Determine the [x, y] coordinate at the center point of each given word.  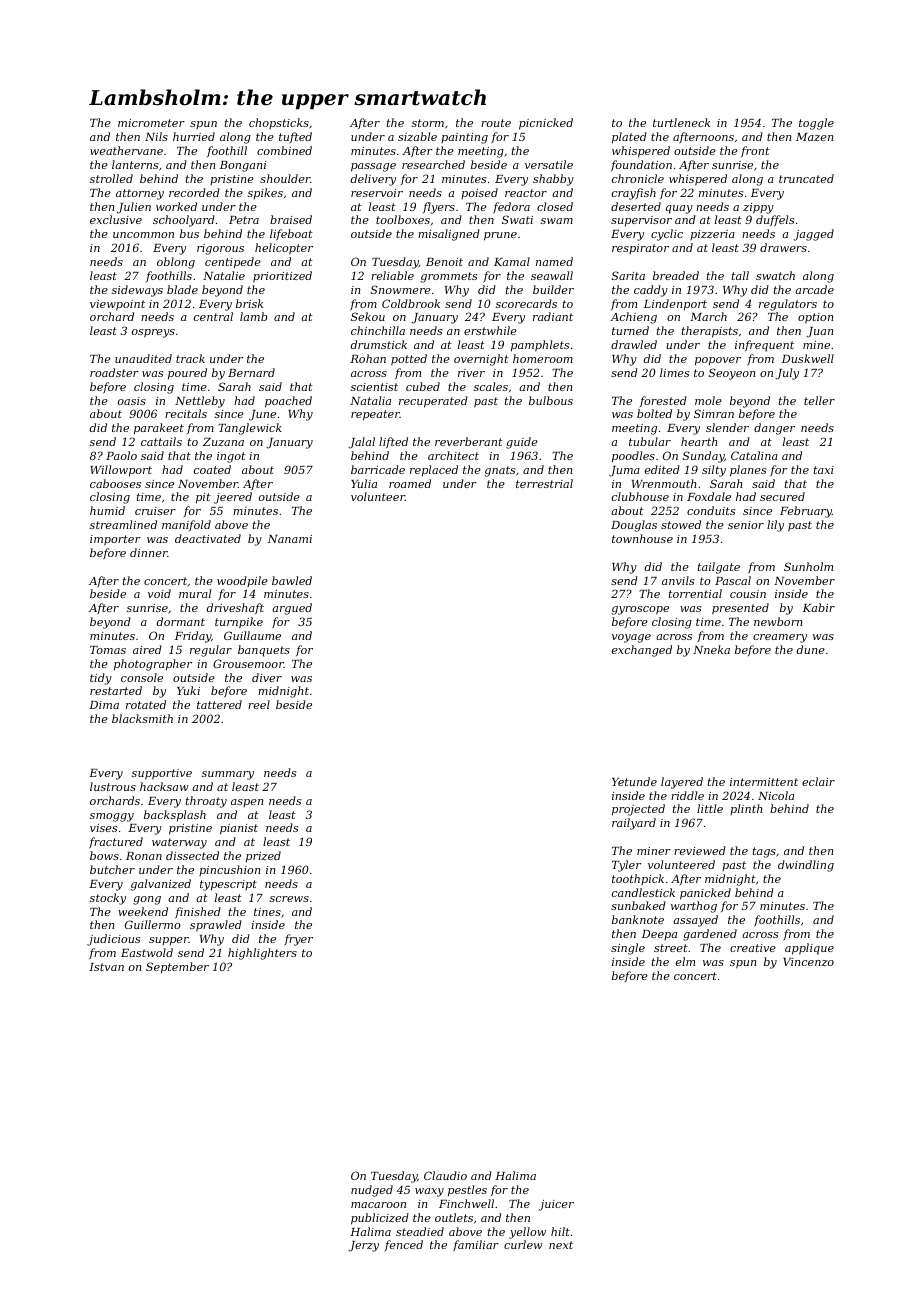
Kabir [819, 607]
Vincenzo [808, 962]
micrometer [151, 123]
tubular [650, 441]
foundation [641, 165]
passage [373, 167]
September [177, 968]
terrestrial [544, 483]
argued [292, 609]
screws [289, 899]
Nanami [290, 539]
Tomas [108, 650]
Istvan [106, 967]
